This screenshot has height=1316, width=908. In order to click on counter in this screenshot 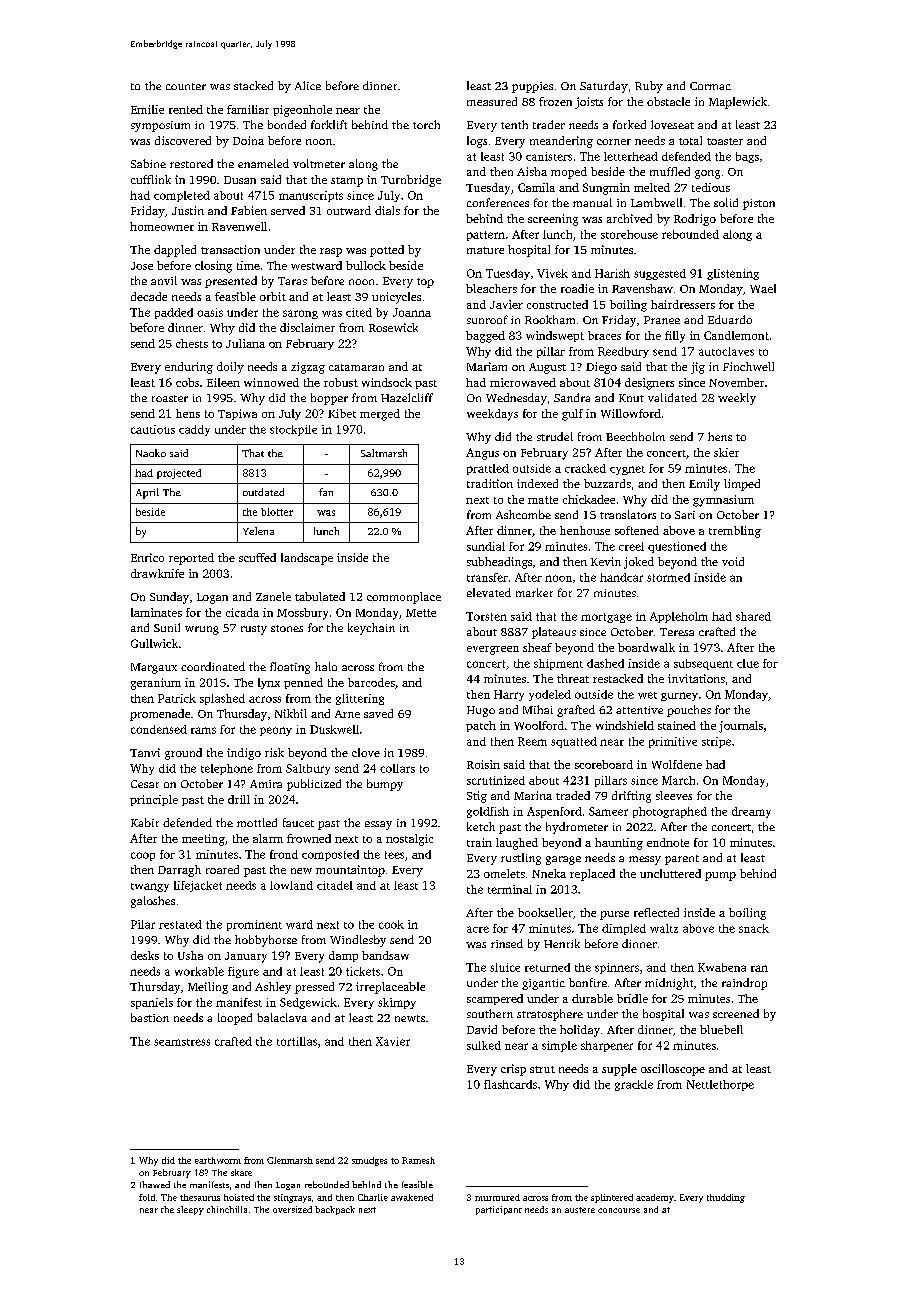, I will do `click(186, 86)`.
